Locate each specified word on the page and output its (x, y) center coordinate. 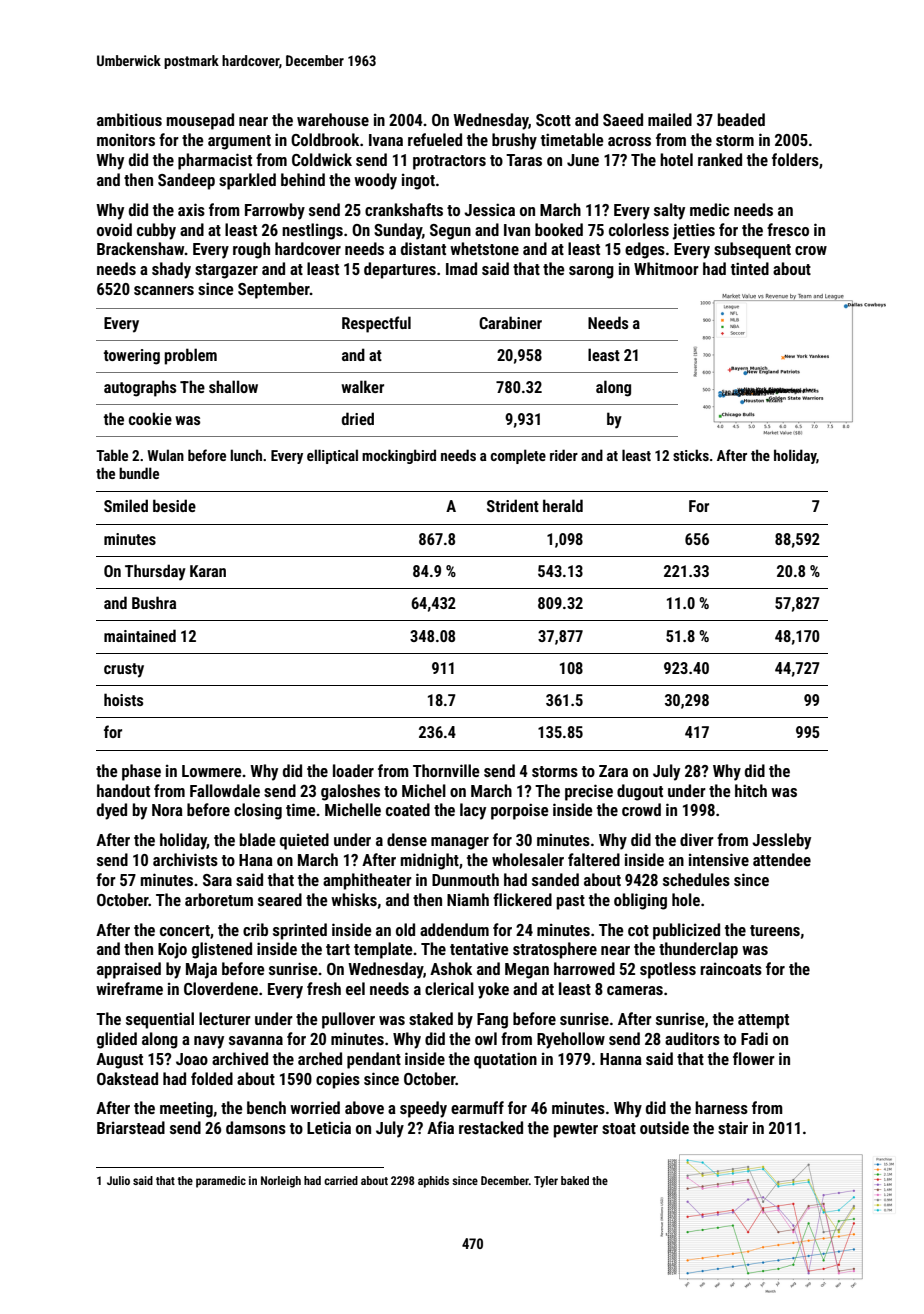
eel (355, 988)
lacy (473, 811)
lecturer (225, 1018)
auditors (692, 1038)
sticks (691, 455)
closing (258, 811)
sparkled (247, 181)
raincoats (731, 969)
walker (362, 386)
